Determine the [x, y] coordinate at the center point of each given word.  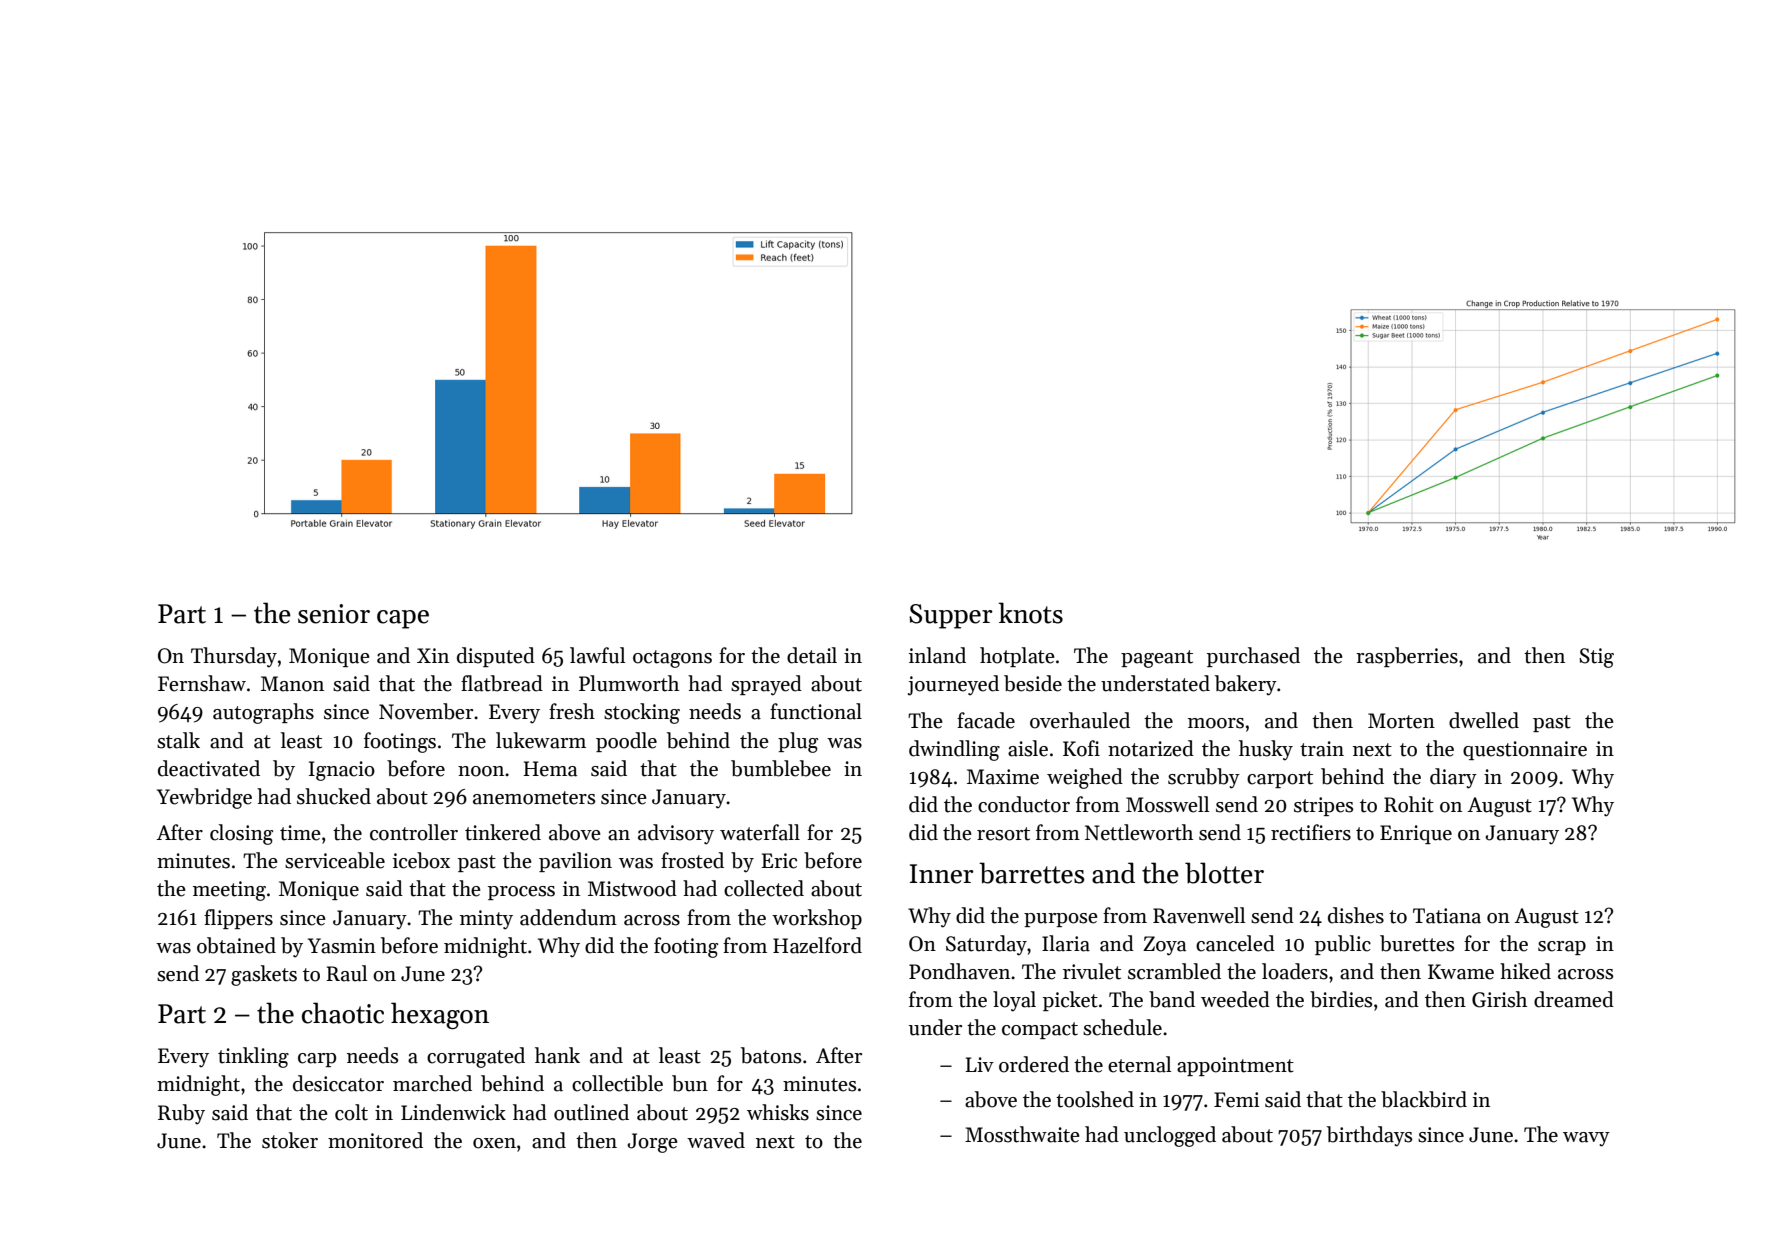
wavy [1586, 1139]
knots [1031, 613]
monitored [375, 1140]
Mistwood [632, 888]
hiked [1525, 971]
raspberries [1407, 657]
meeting [229, 891]
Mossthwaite [1022, 1134]
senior [334, 614]
